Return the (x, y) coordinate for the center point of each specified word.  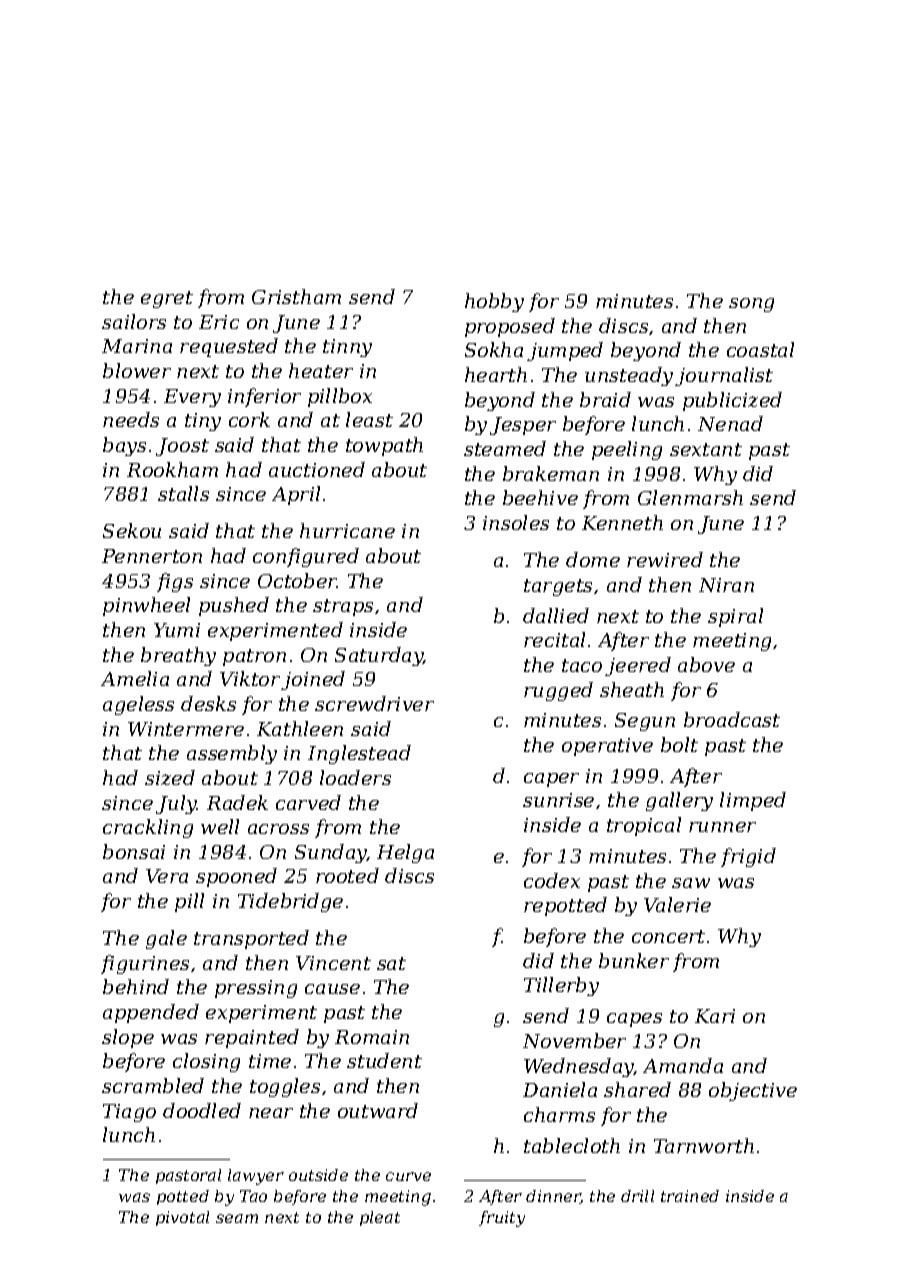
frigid (748, 857)
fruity (502, 1219)
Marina (137, 346)
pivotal (182, 1218)
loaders (355, 777)
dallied (556, 615)
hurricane (347, 530)
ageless (138, 705)
